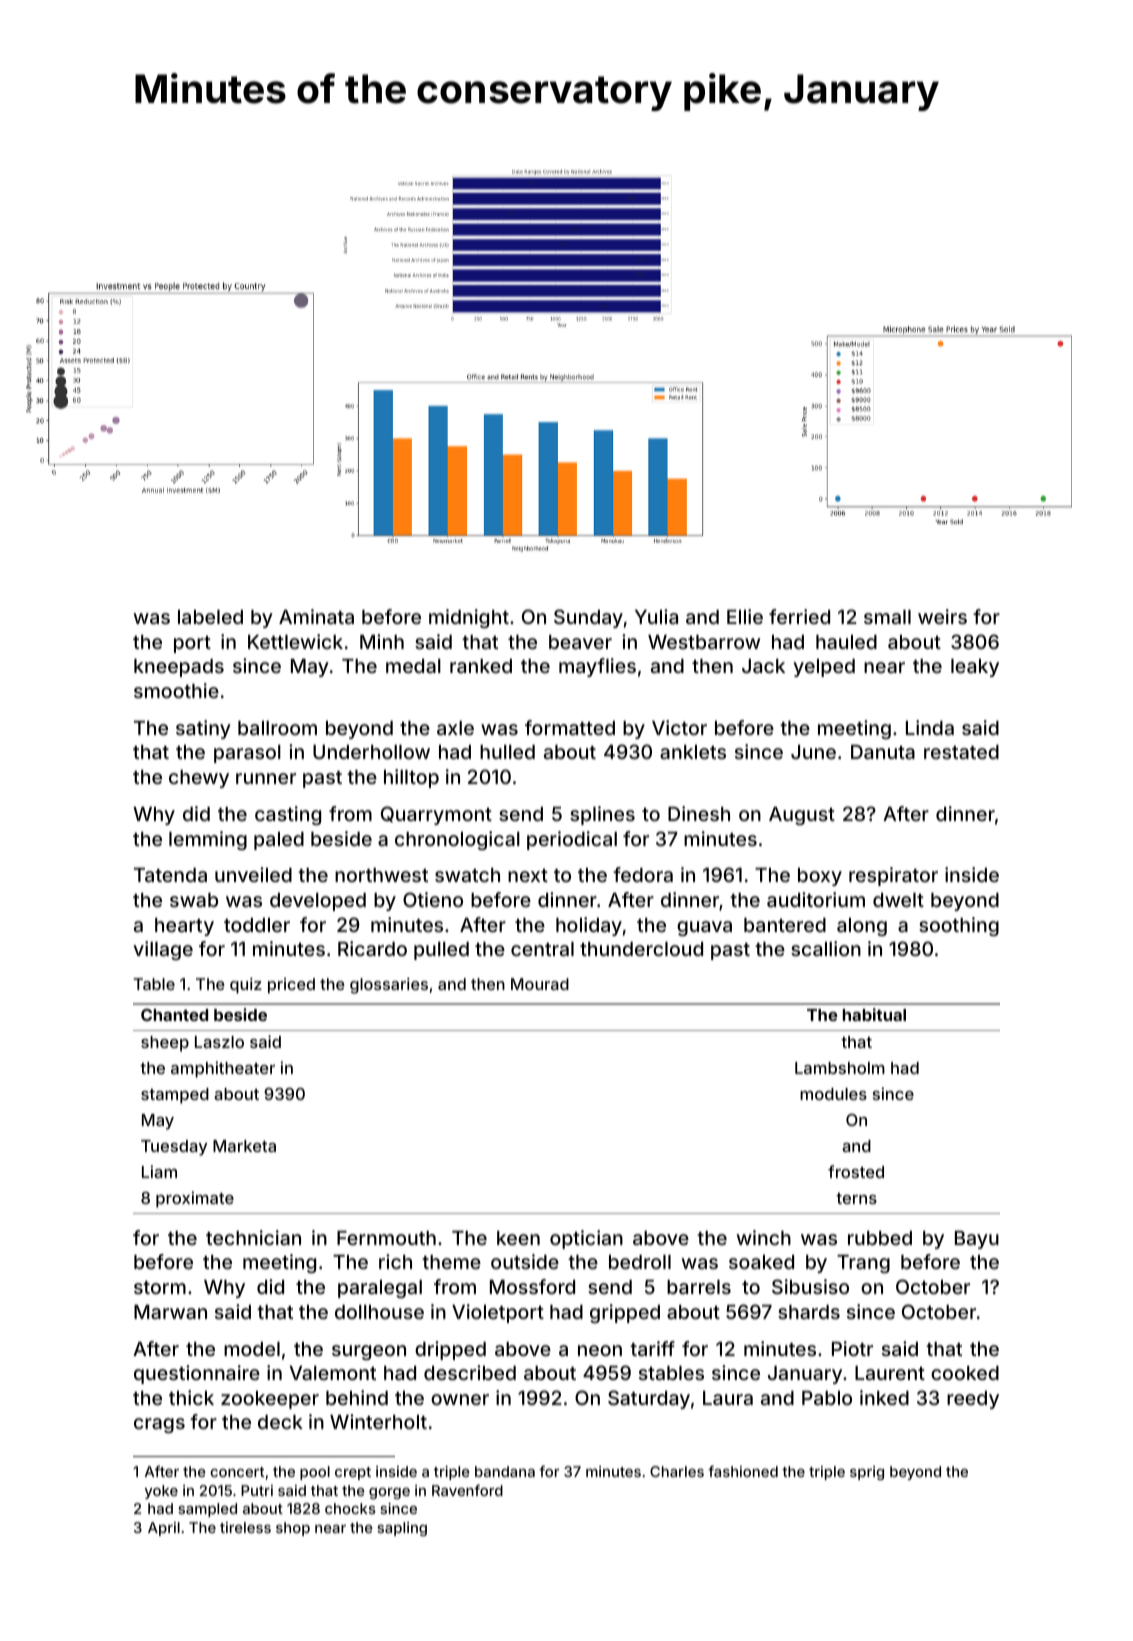 This page has width=1133, height=1641. Describe the element at coordinates (856, 1171) in the page. I see `frosted` at that location.
